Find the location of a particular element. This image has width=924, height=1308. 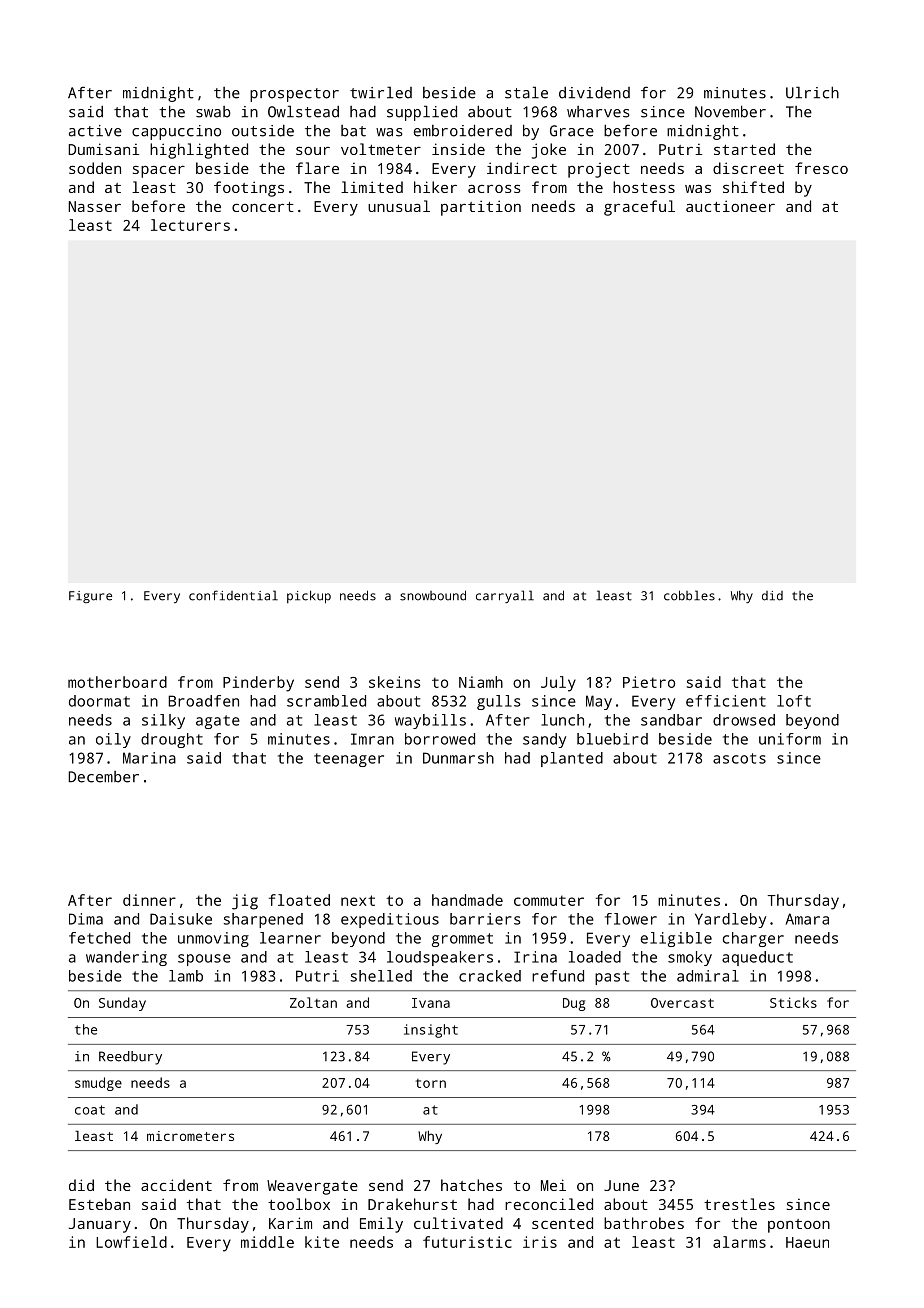

prospector is located at coordinates (294, 95).
